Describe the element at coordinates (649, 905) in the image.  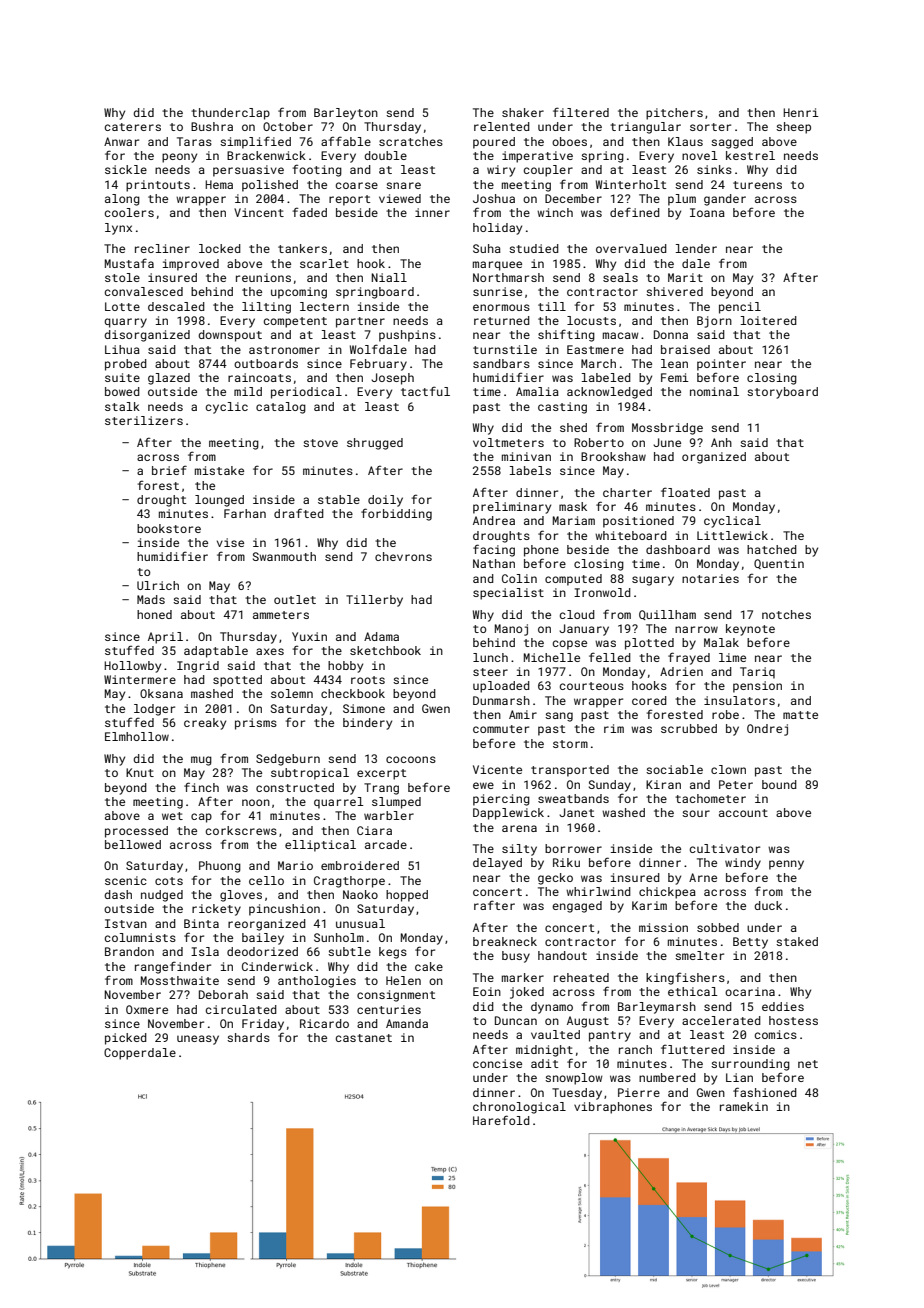
I see `Karim` at that location.
